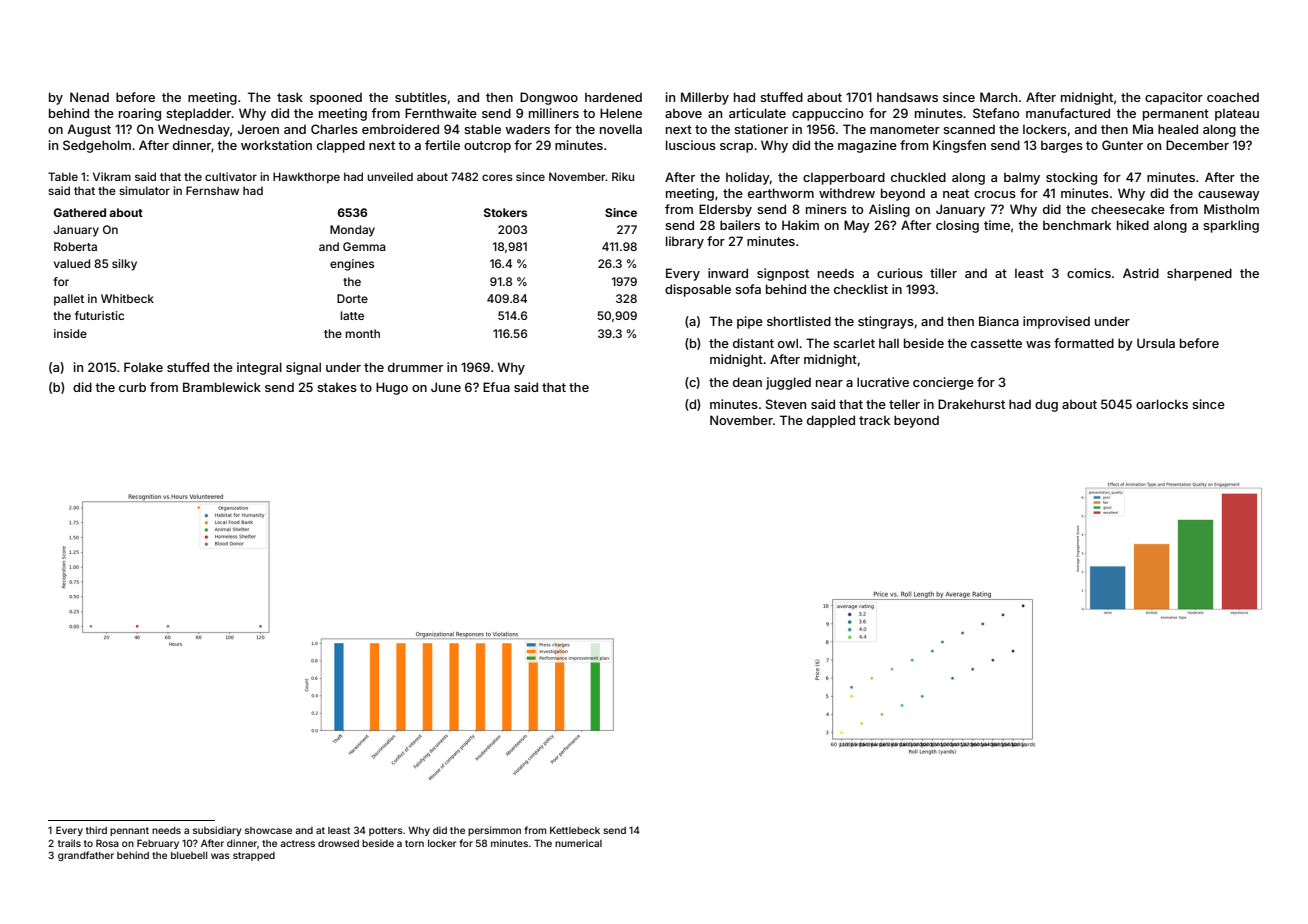 The height and width of the screenshot is (924, 1308). What do you see at coordinates (72, 263) in the screenshot?
I see `valued` at bounding box center [72, 263].
